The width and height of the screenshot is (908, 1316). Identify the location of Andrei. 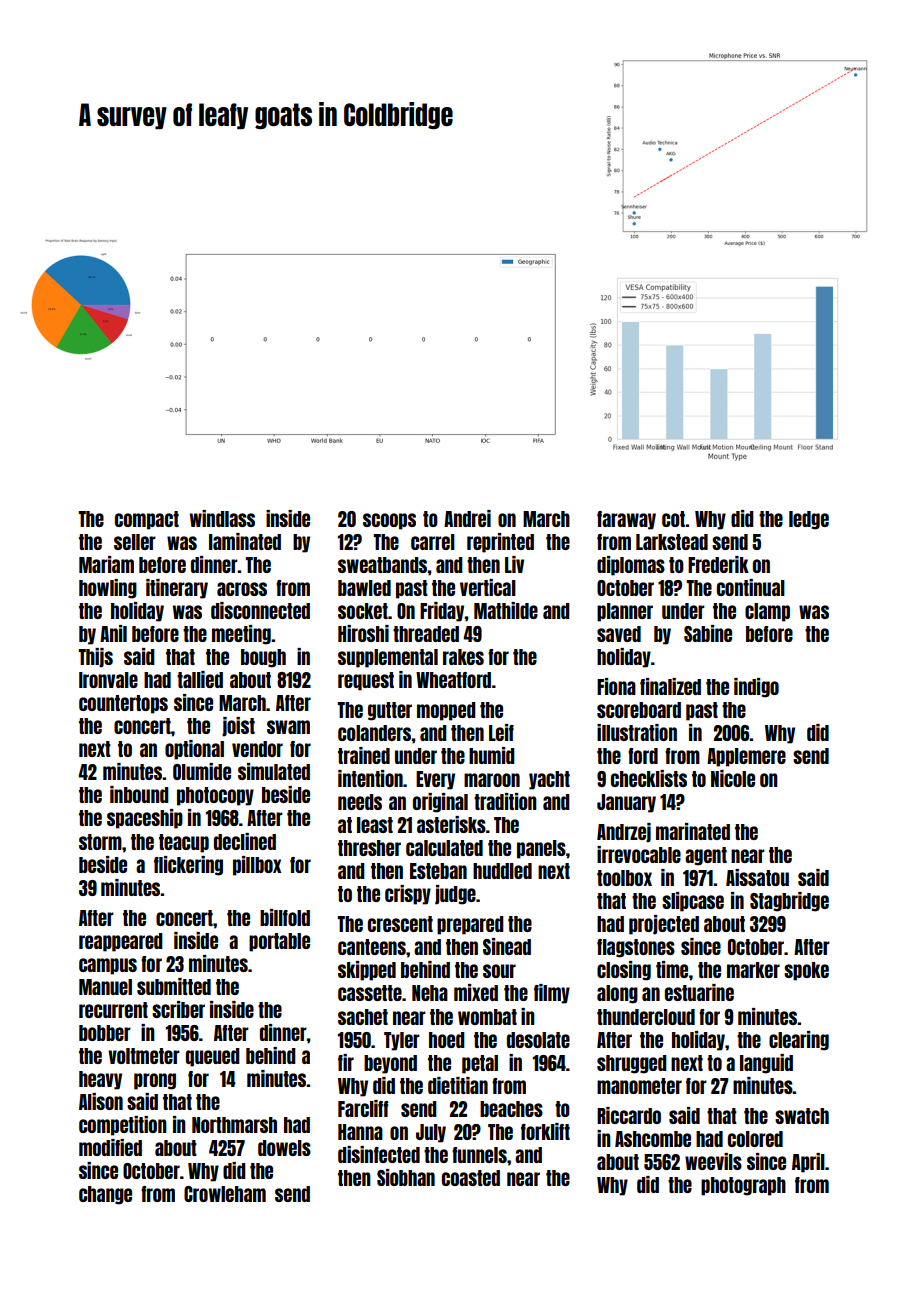
(467, 518).
